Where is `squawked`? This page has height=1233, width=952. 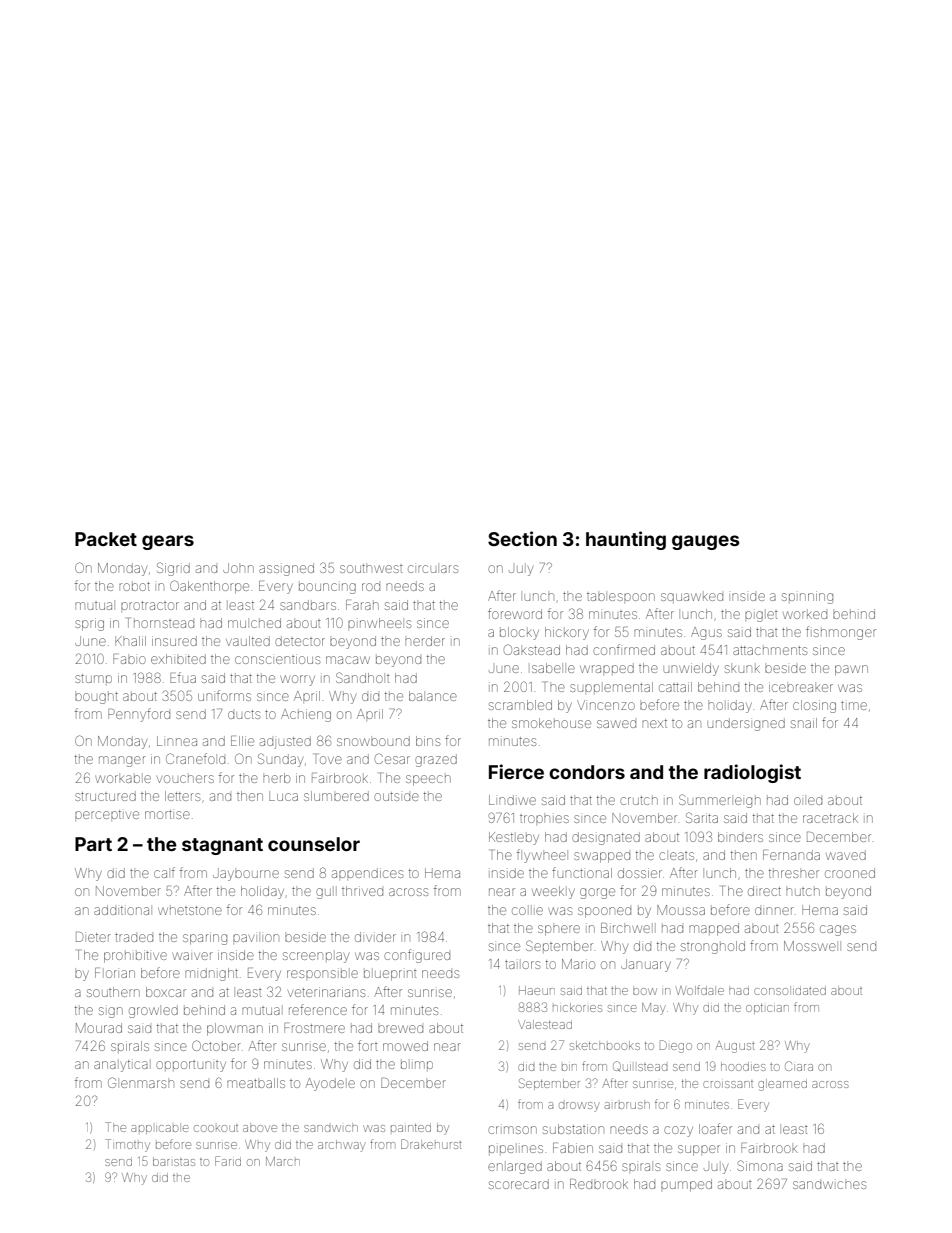 squawked is located at coordinates (692, 598).
